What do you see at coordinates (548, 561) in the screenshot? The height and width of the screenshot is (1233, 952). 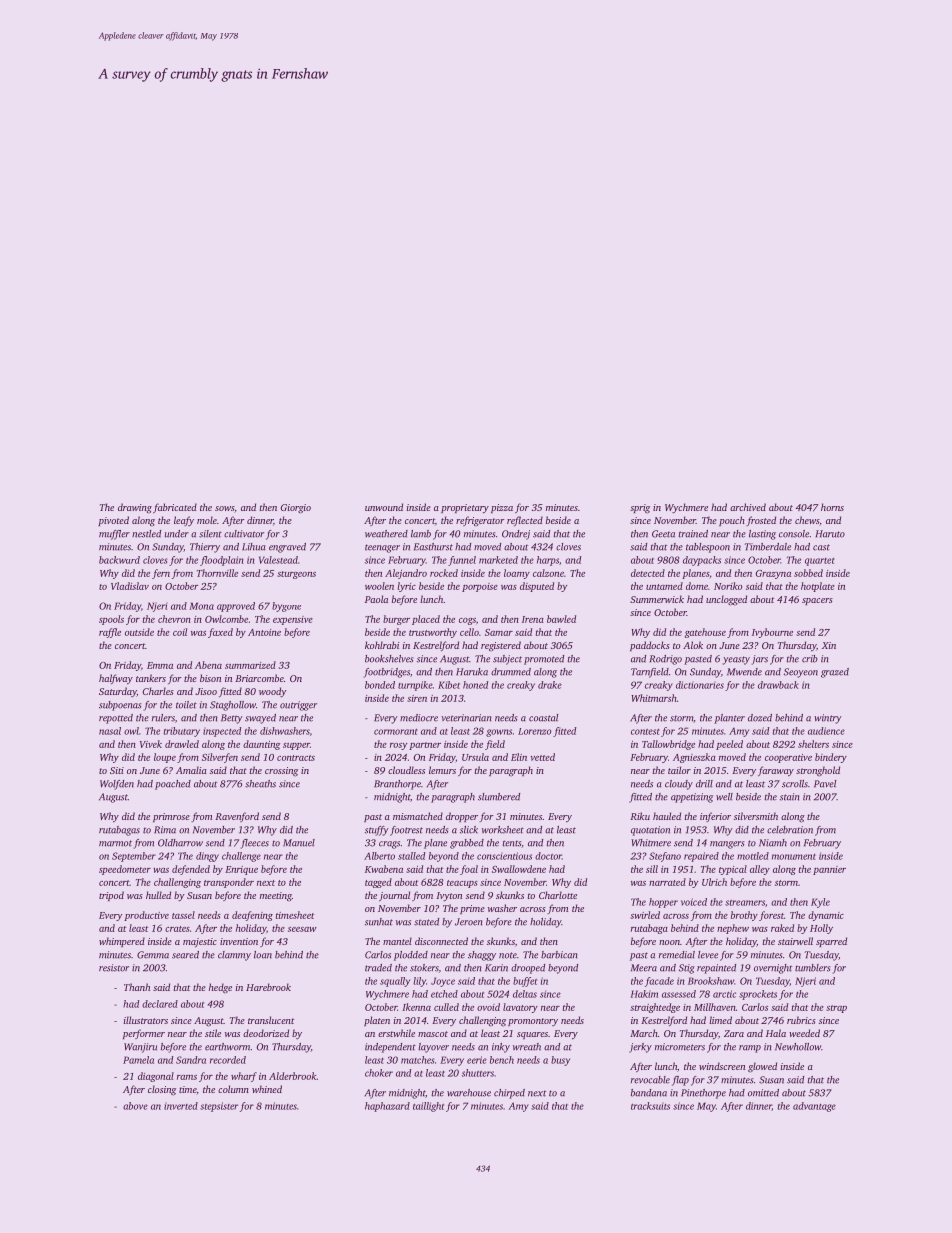 I see `harps` at bounding box center [548, 561].
